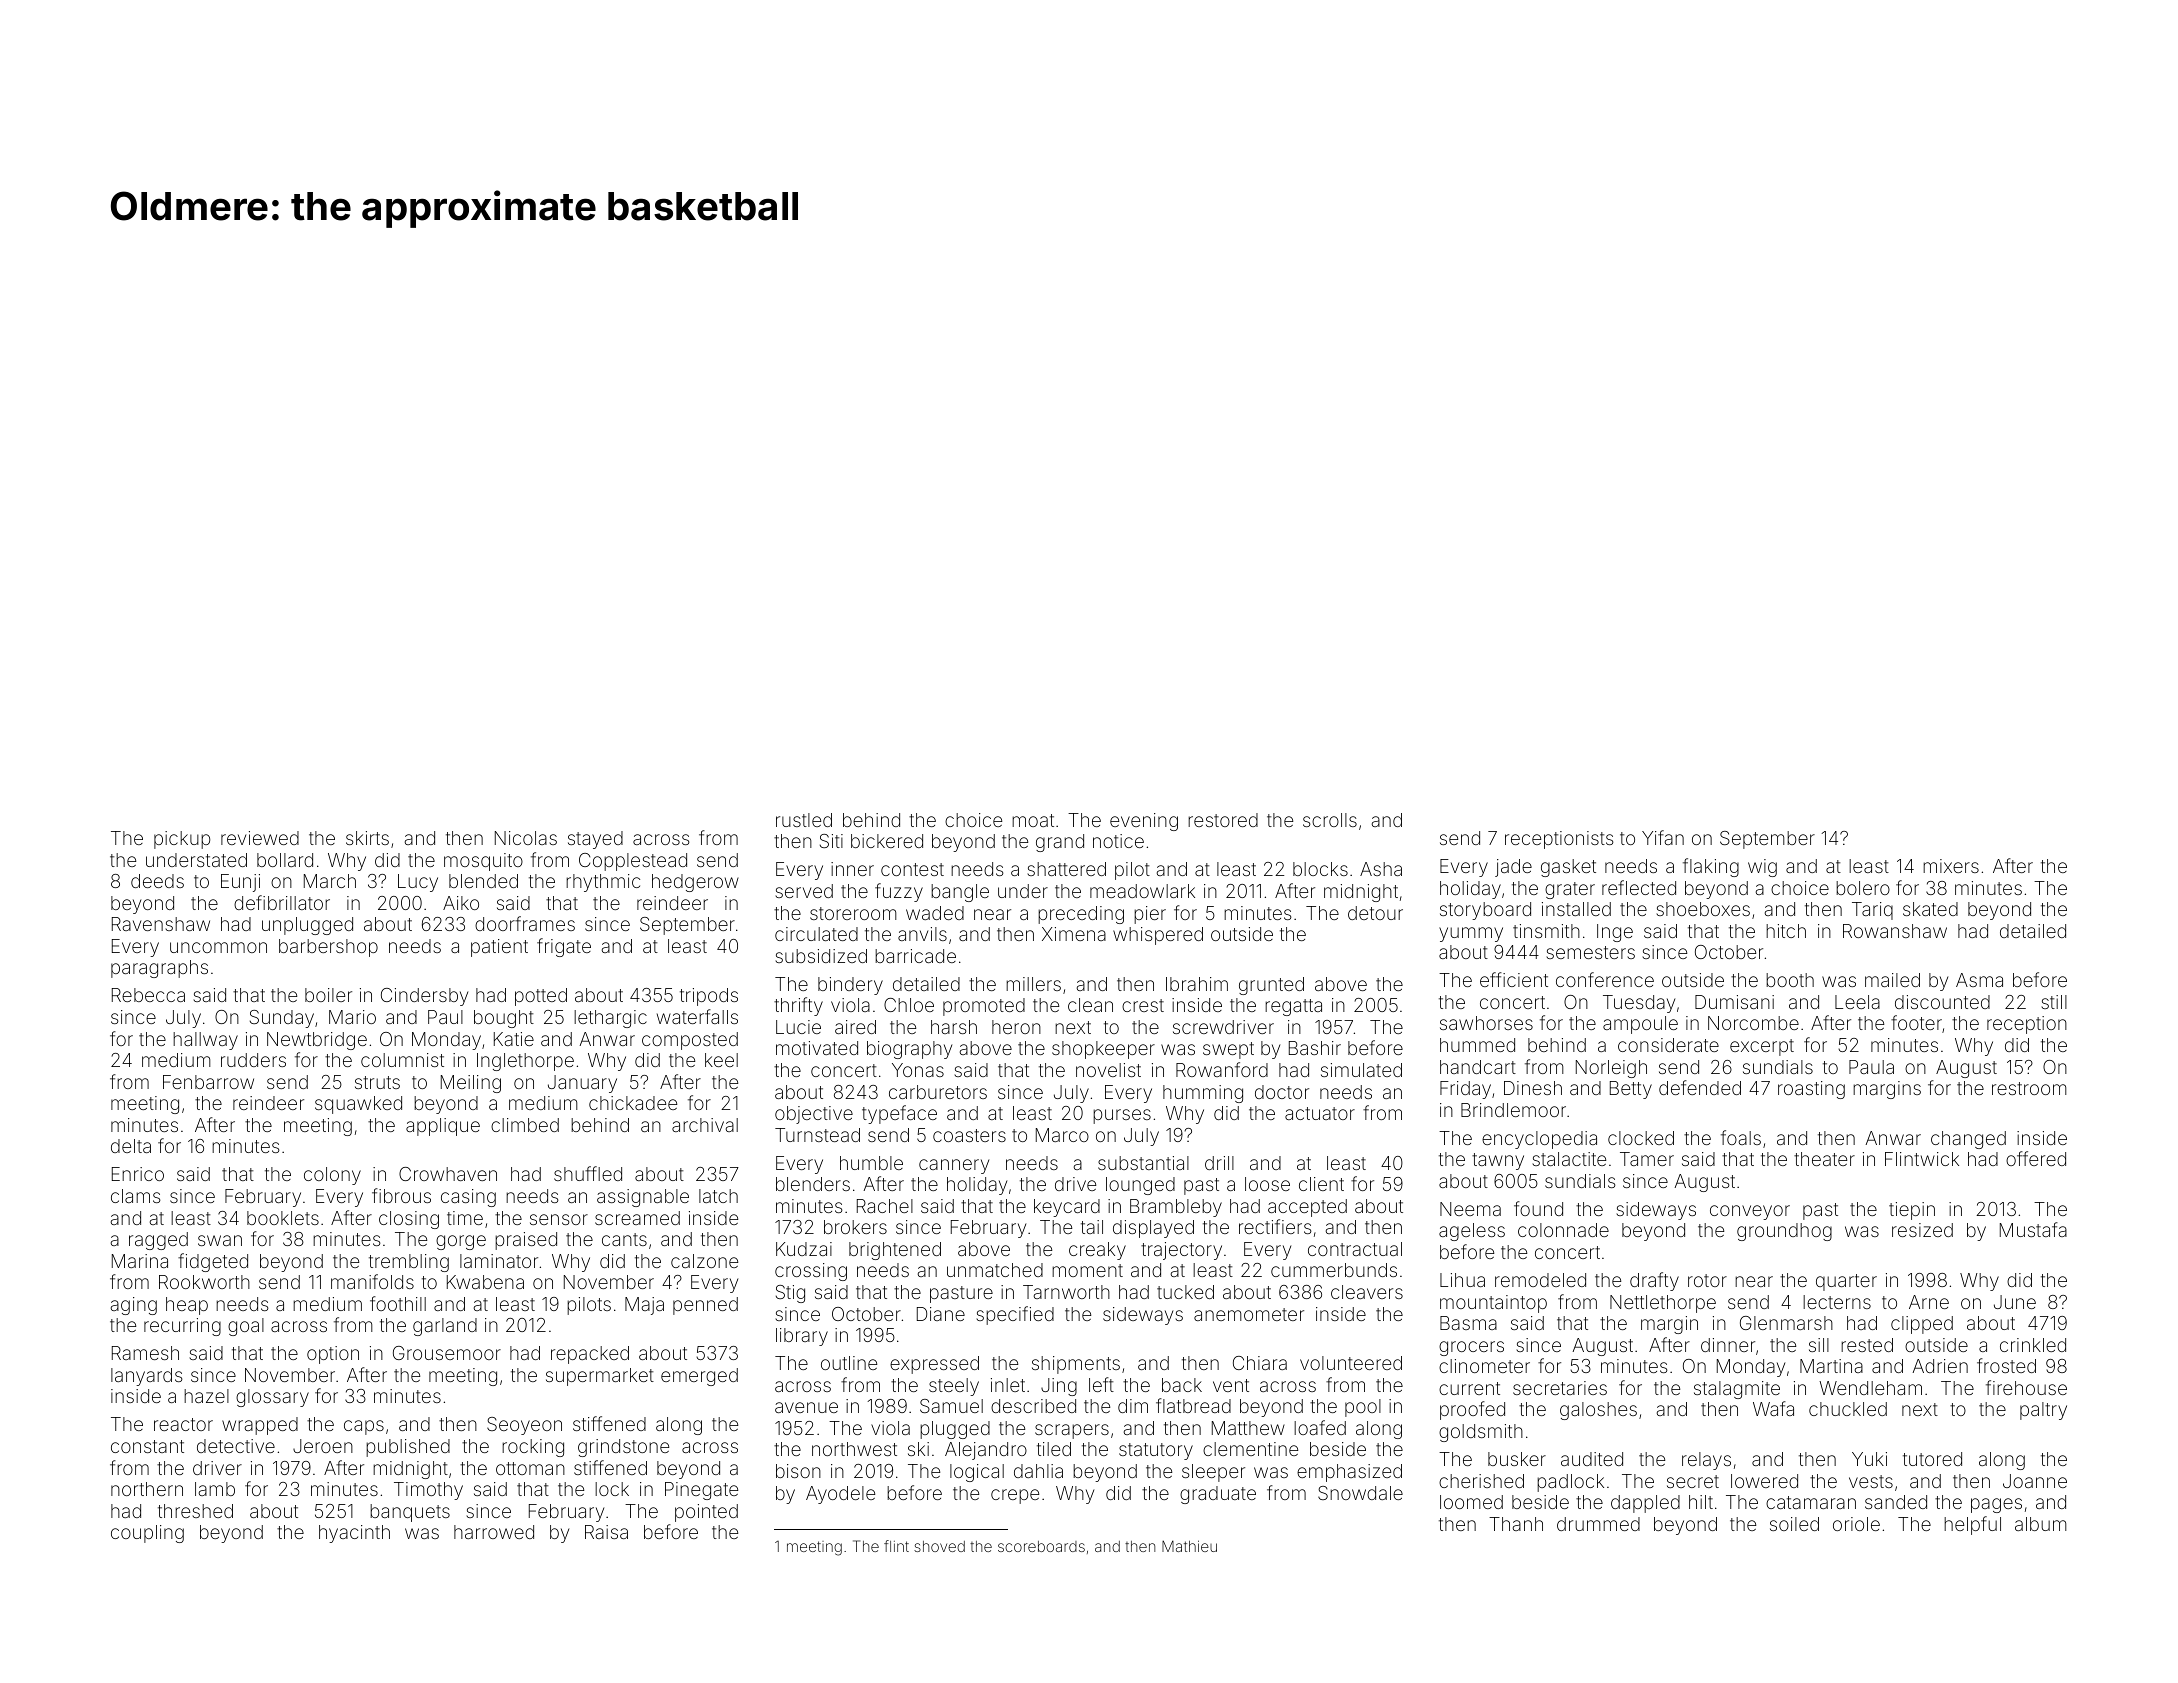 This screenshot has height=1683, width=2178. Describe the element at coordinates (1824, 1159) in the screenshot. I see `theater` at that location.
